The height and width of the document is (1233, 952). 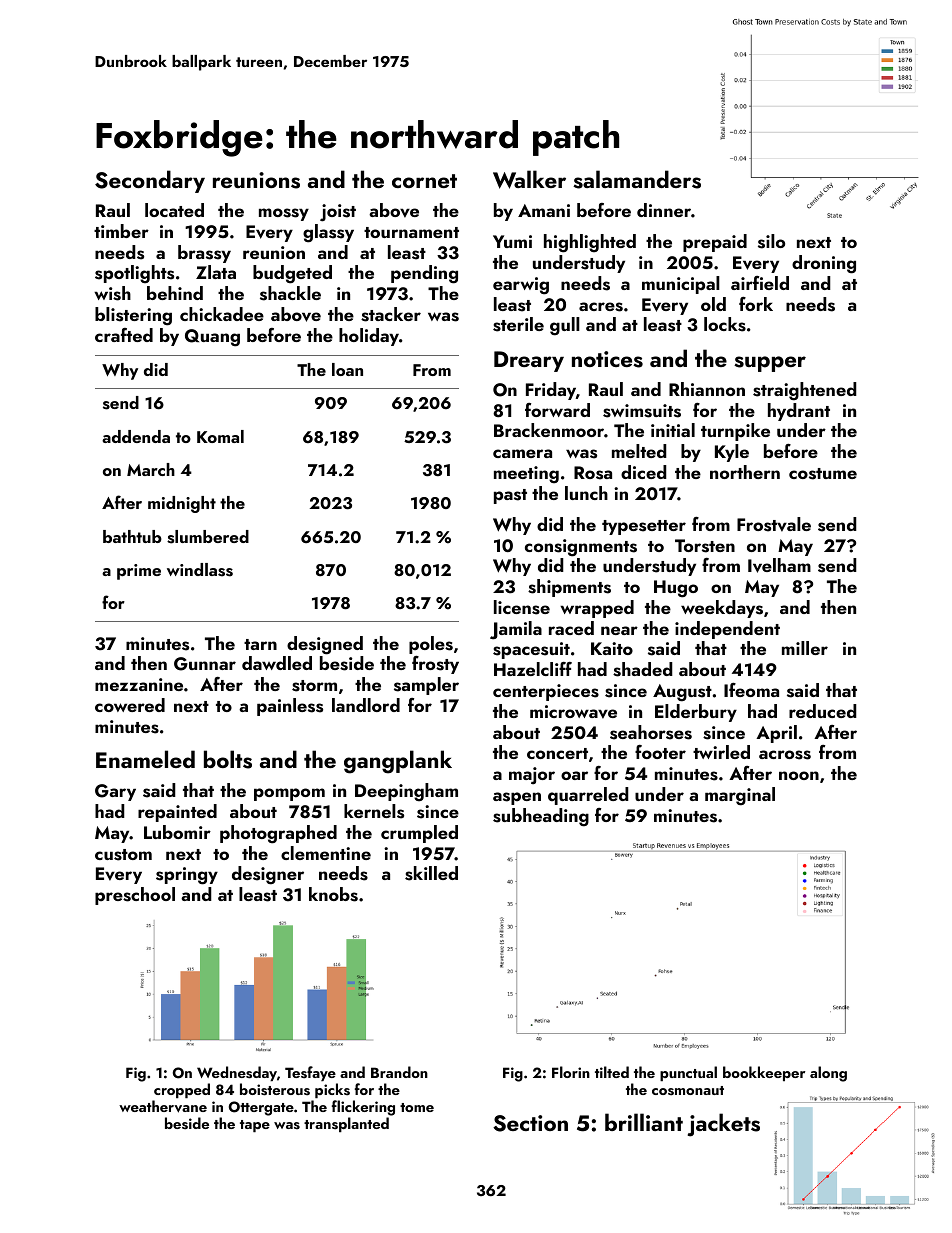 What do you see at coordinates (424, 181) in the document?
I see `cornet` at bounding box center [424, 181].
